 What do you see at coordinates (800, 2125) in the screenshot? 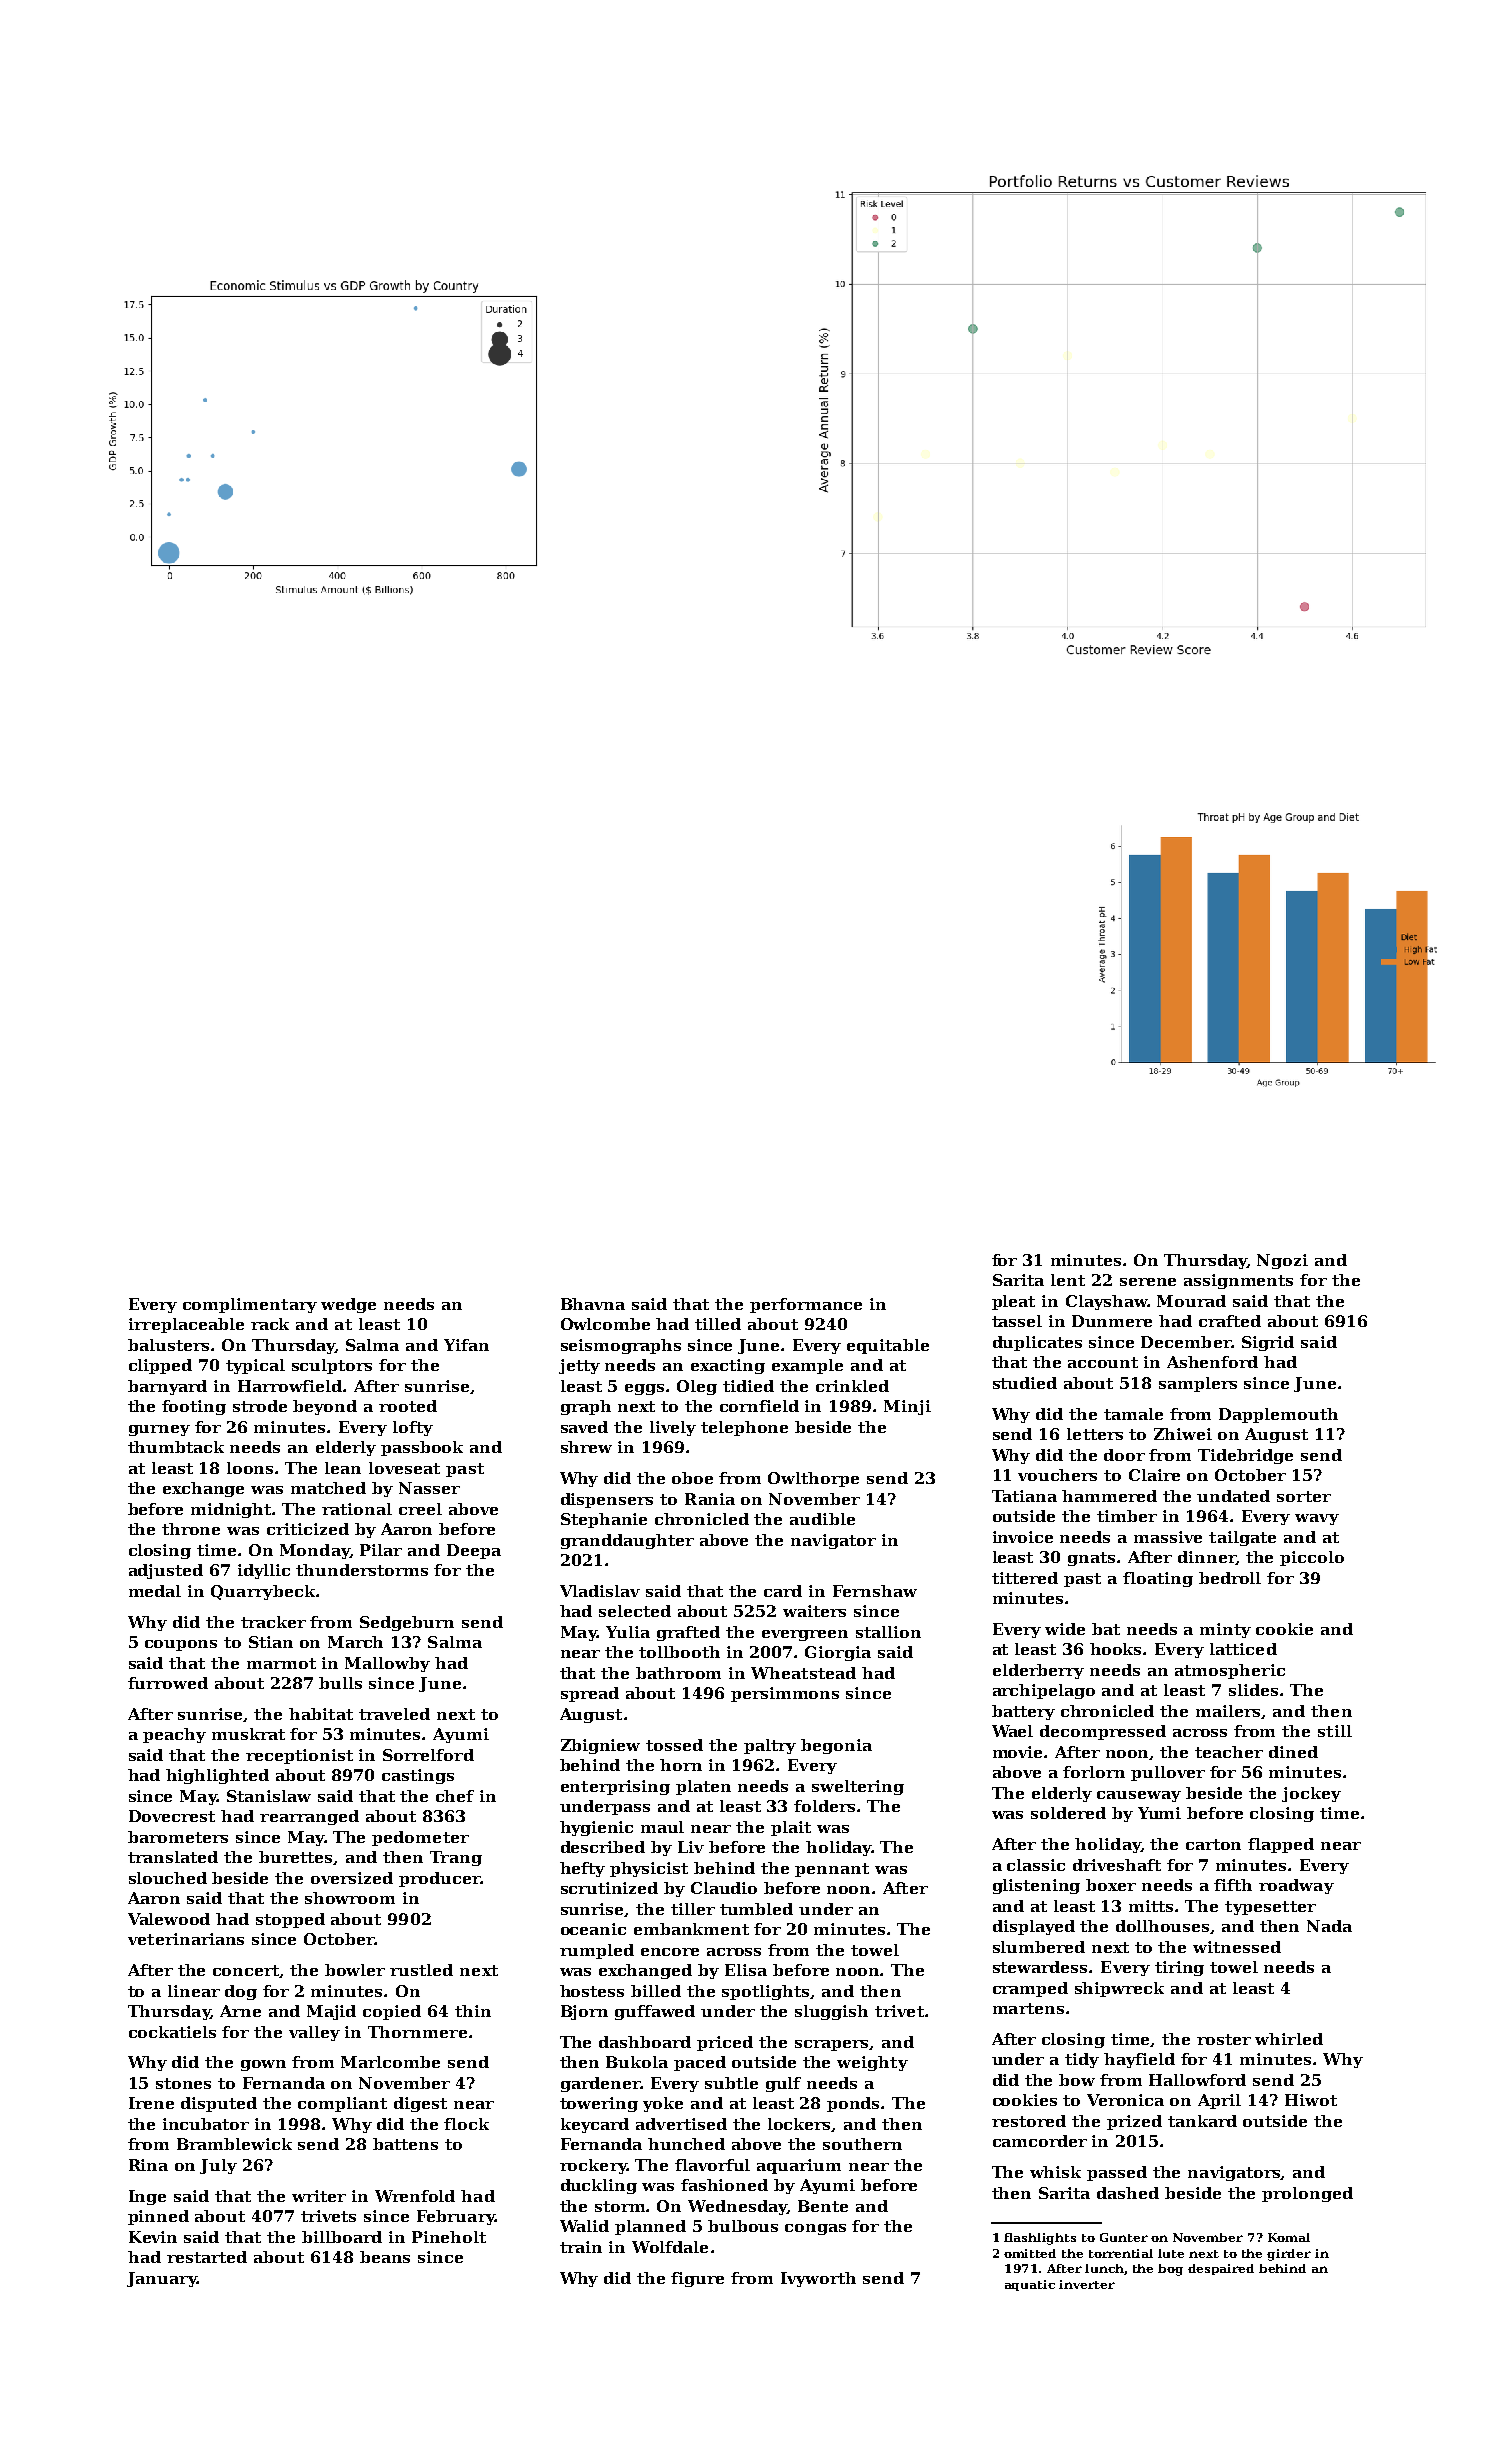
I see `lockers` at bounding box center [800, 2125].
